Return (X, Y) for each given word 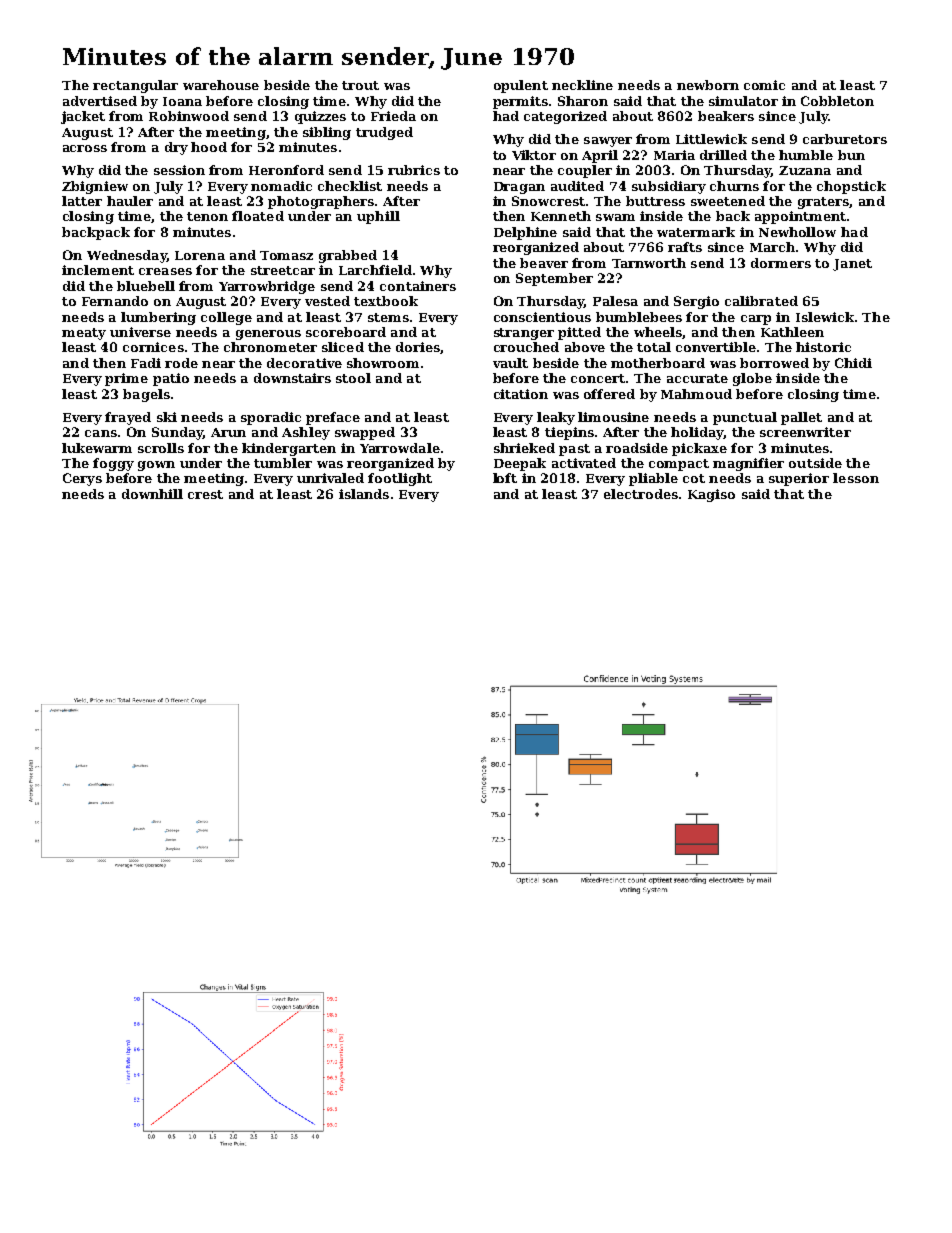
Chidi (853, 363)
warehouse (221, 85)
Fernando (115, 301)
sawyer (608, 142)
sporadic (271, 418)
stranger (524, 334)
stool (353, 378)
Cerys (82, 479)
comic (764, 85)
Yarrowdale (400, 448)
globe (752, 379)
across (85, 148)
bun (851, 155)
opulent (521, 86)
